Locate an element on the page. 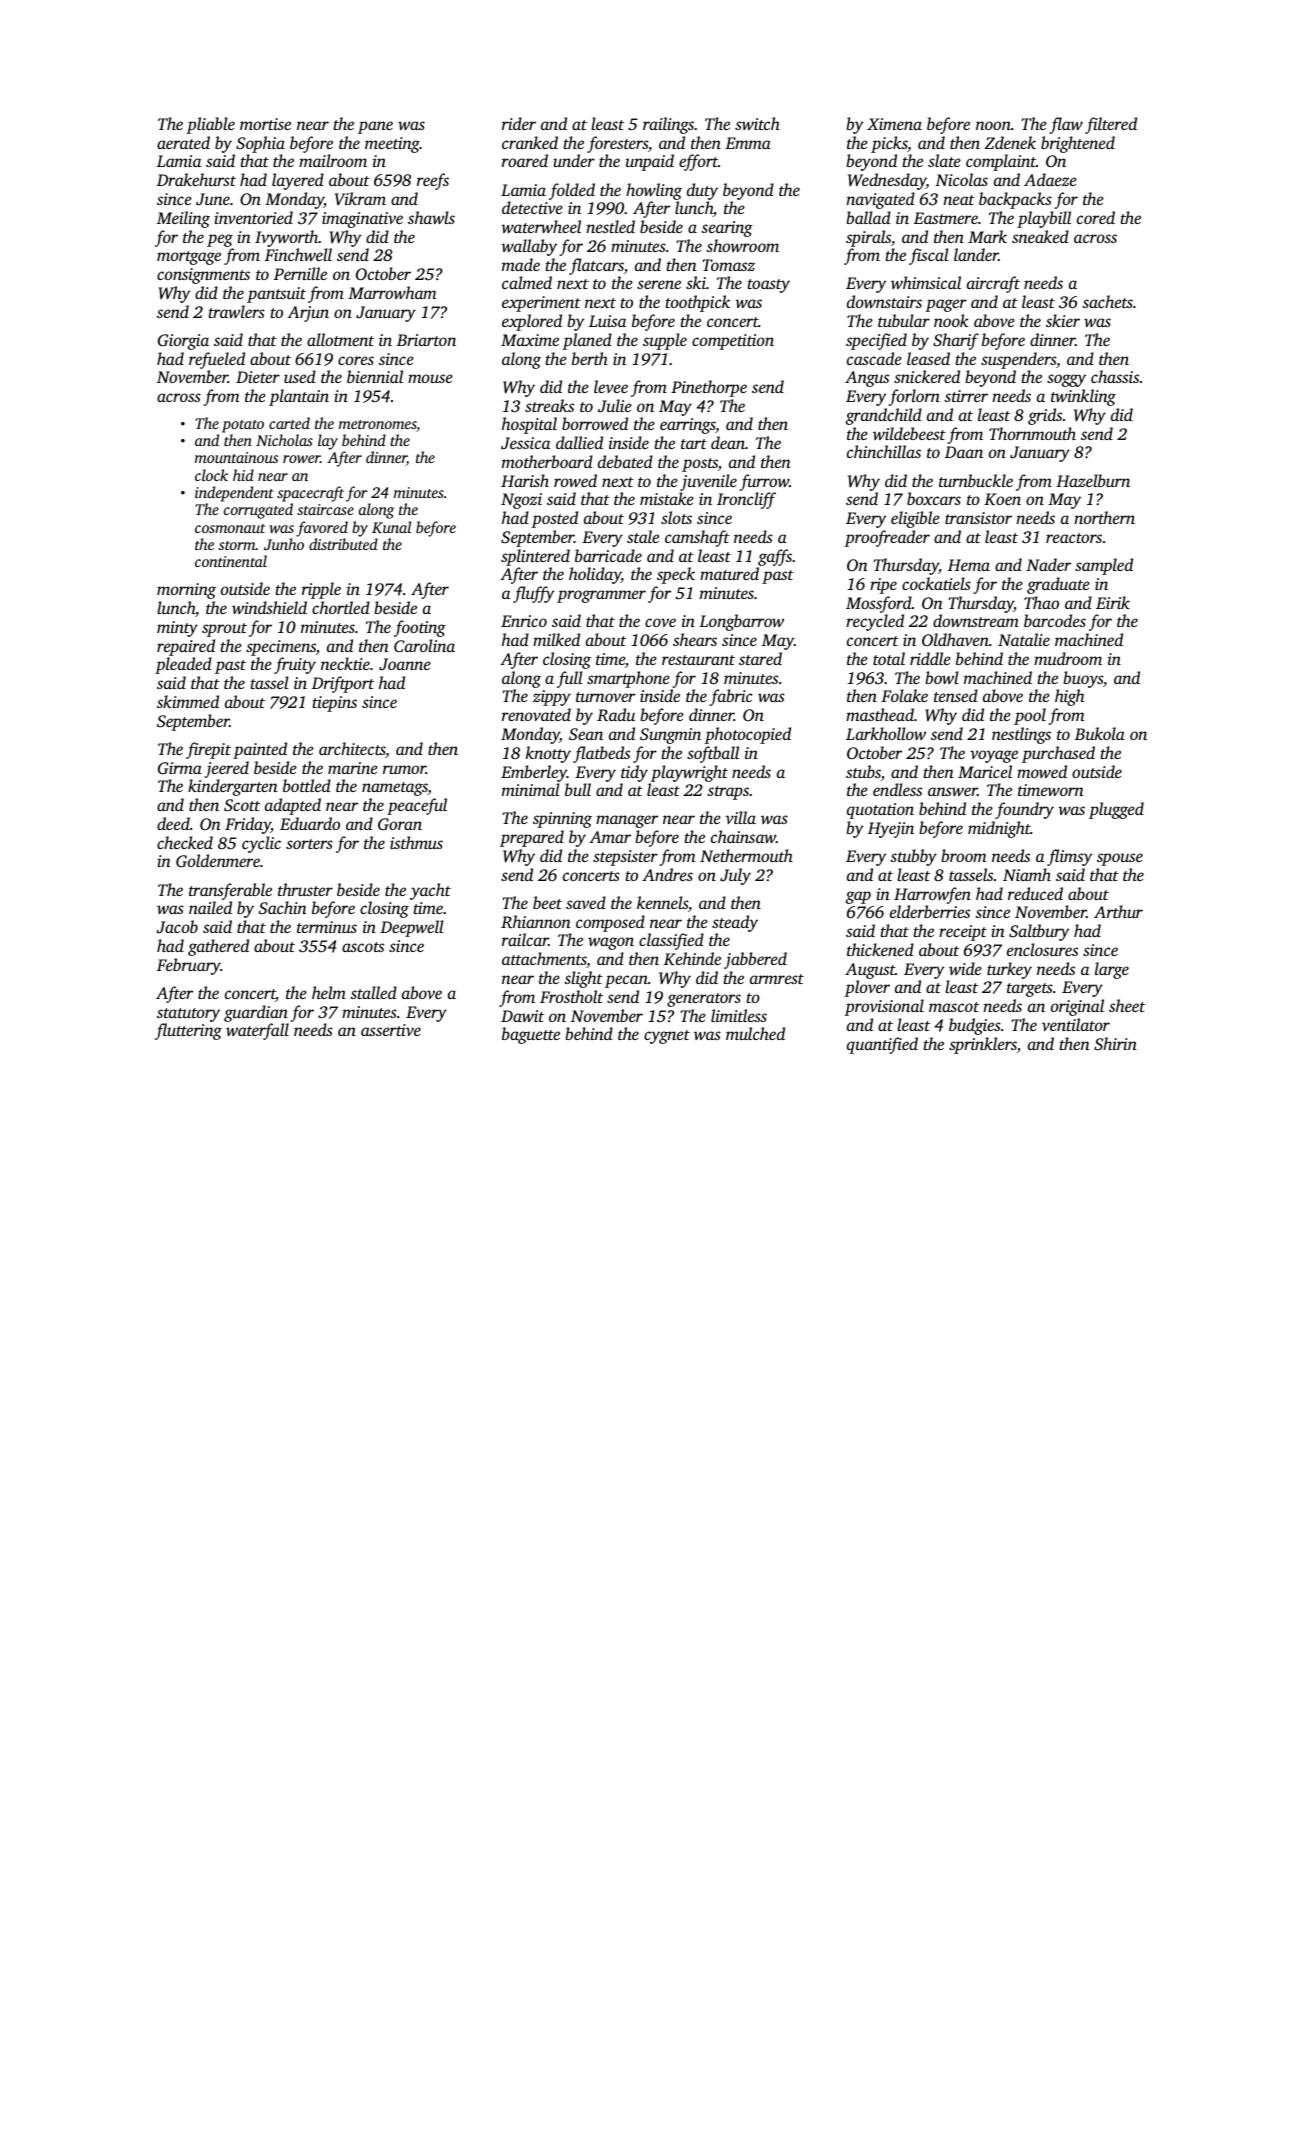  pliable is located at coordinates (210, 125).
